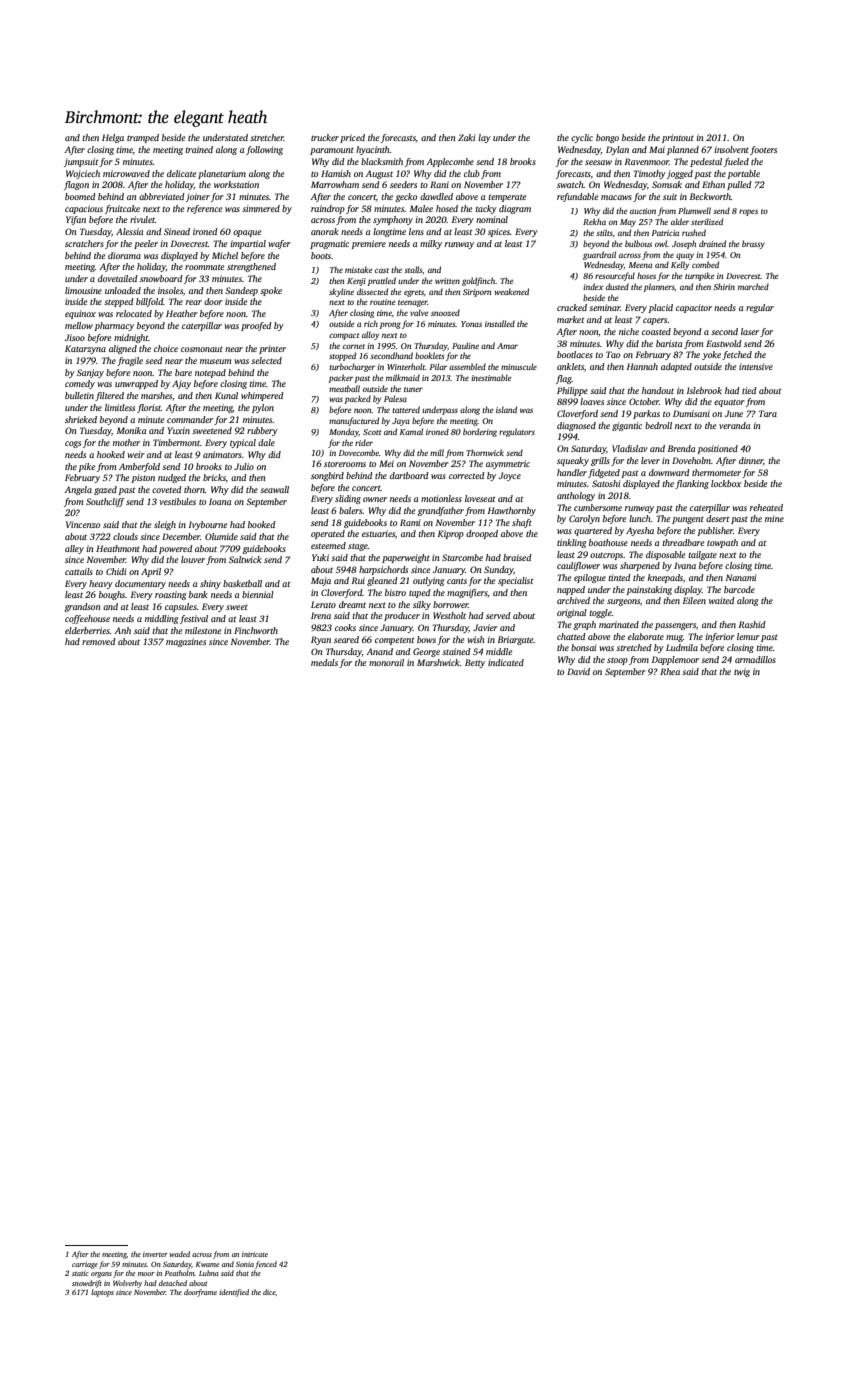 This screenshot has width=849, height=1400. I want to click on served, so click(498, 615).
